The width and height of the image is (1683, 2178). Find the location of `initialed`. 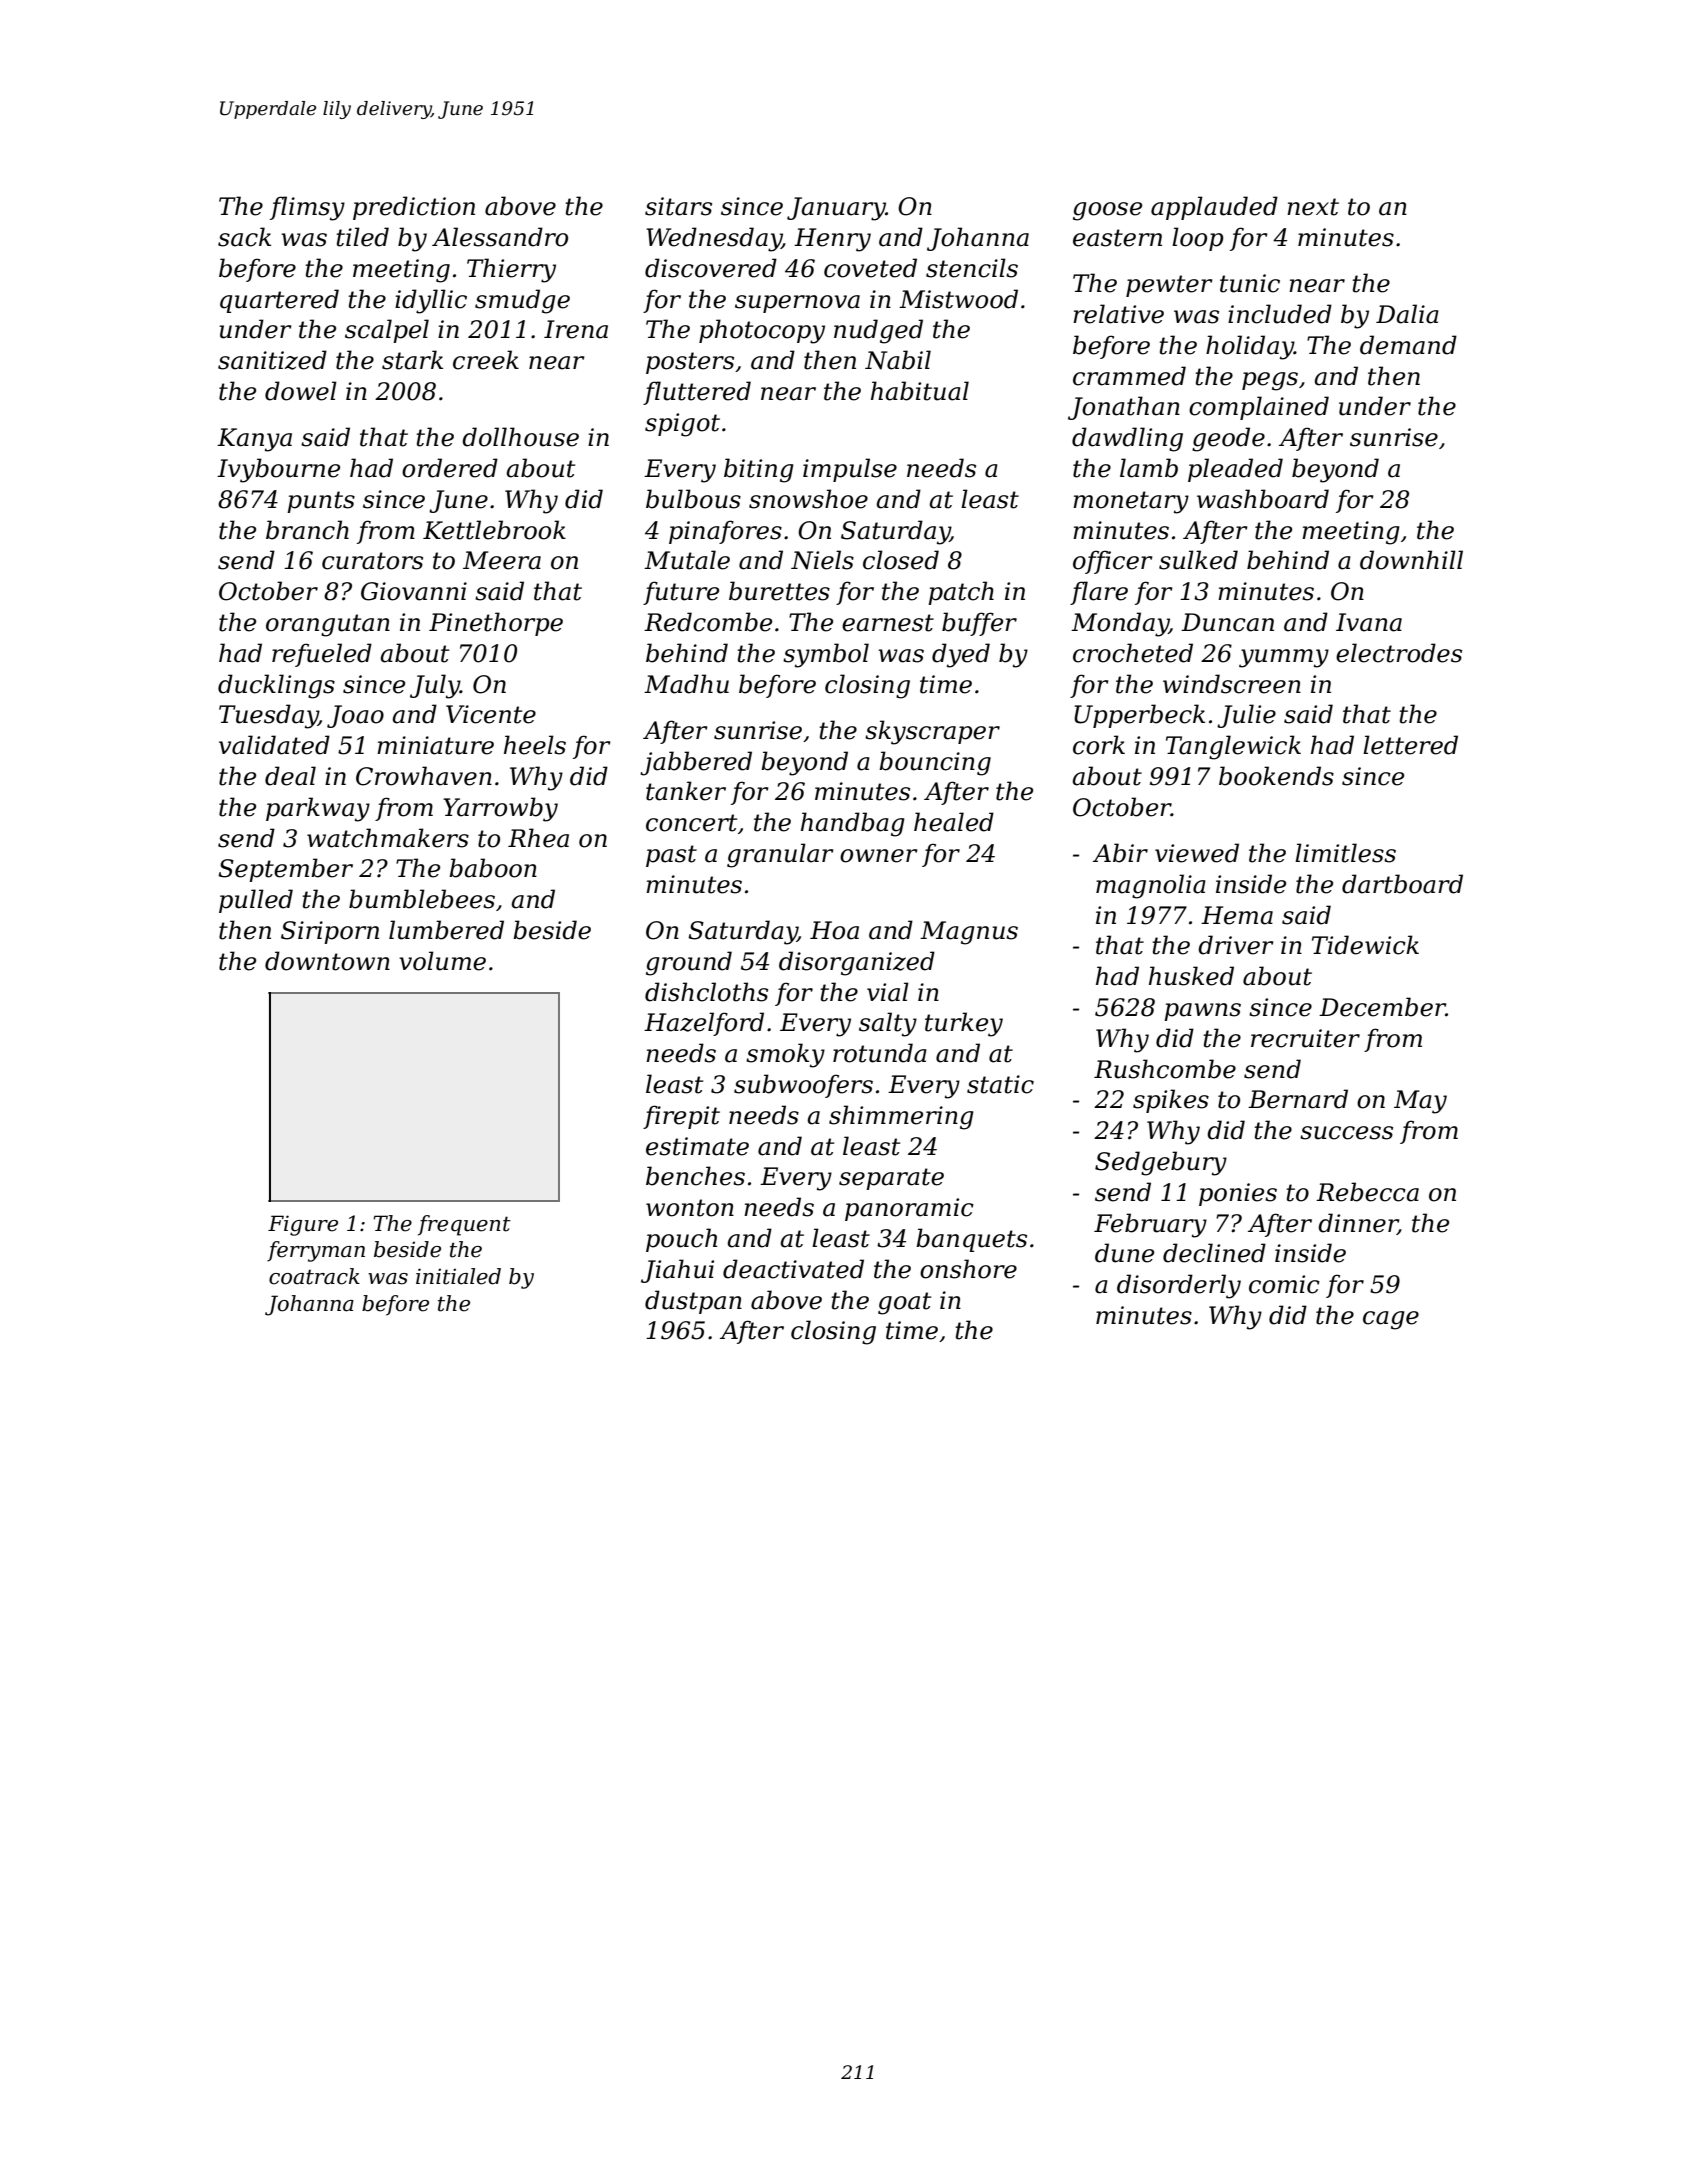

initialed is located at coordinates (458, 1276).
